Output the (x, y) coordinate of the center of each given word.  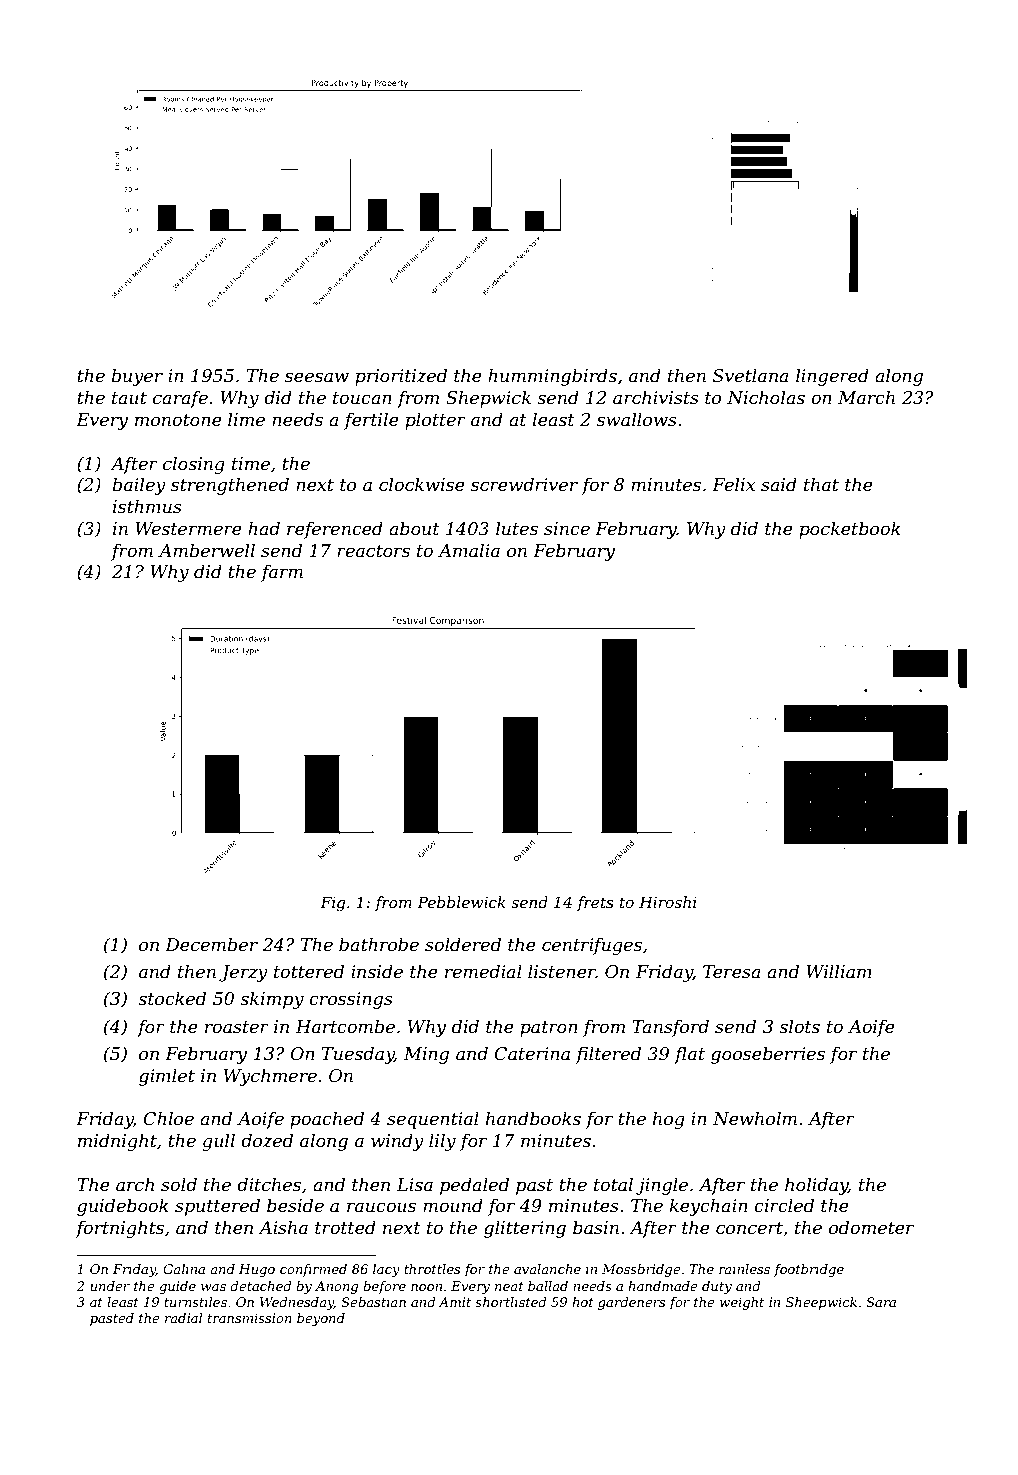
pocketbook (850, 530)
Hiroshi (668, 902)
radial (184, 1318)
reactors (373, 551)
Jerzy (243, 973)
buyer (137, 377)
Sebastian (373, 1302)
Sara (881, 1302)
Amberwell (206, 550)
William (839, 971)
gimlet (167, 1077)
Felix (733, 484)
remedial (483, 971)
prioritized (401, 377)
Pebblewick (461, 902)
